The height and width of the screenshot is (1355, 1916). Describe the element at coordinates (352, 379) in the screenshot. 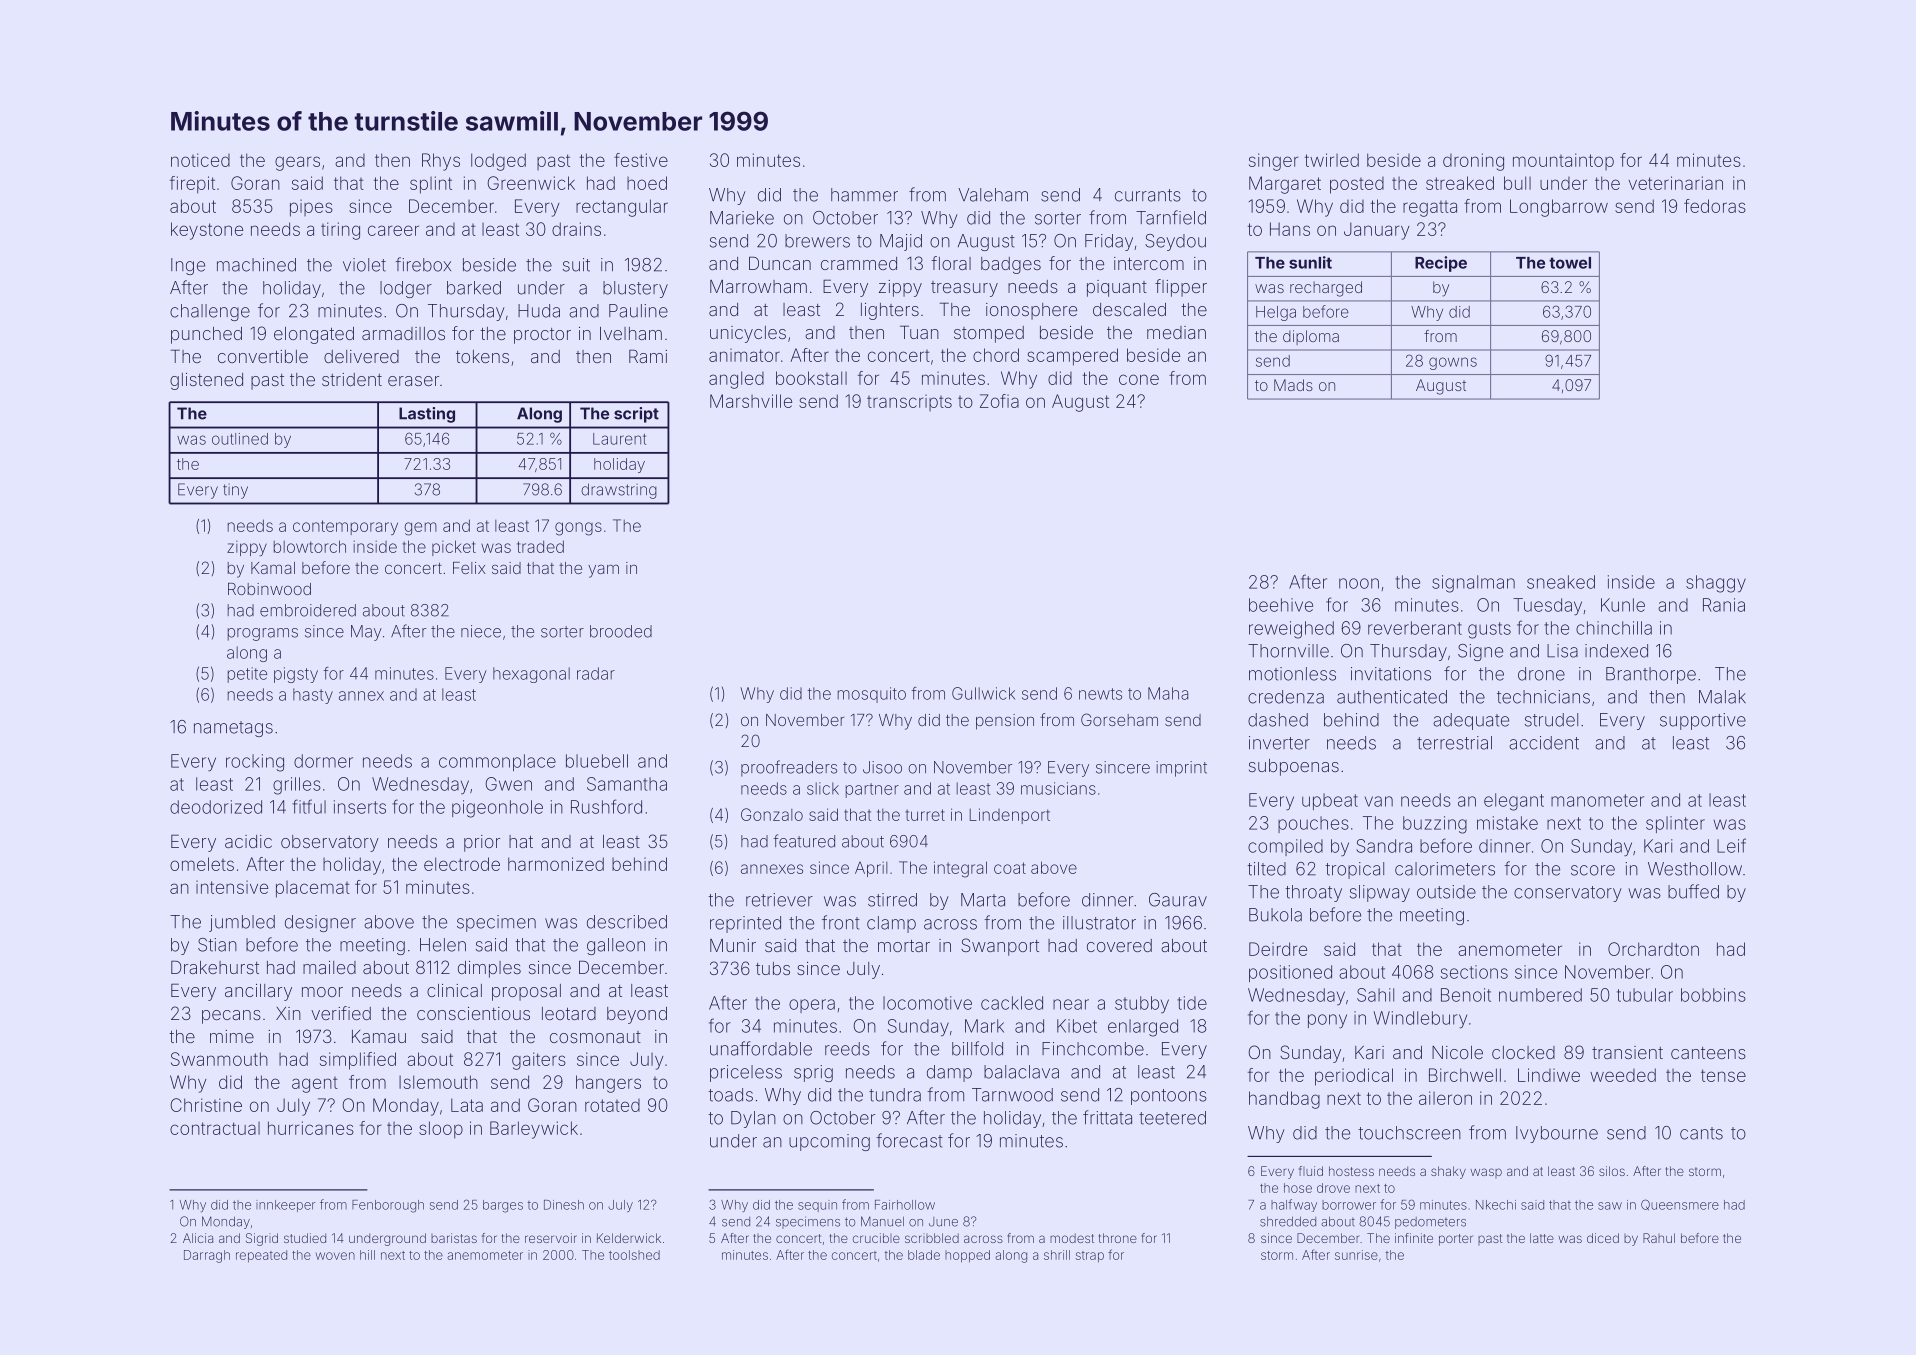

I see `strident` at that location.
